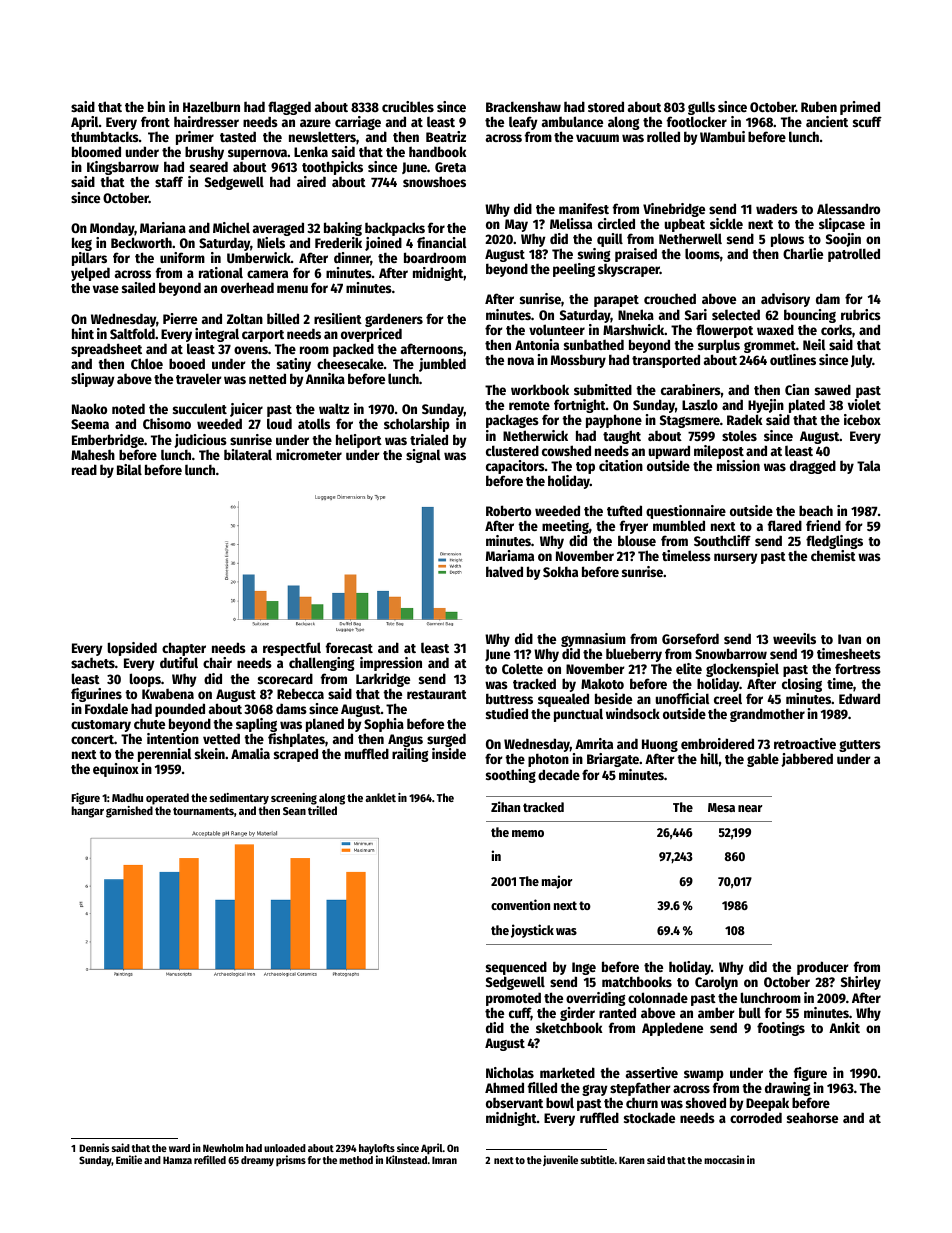 Image resolution: width=952 pixels, height=1233 pixels. I want to click on photon, so click(548, 760).
